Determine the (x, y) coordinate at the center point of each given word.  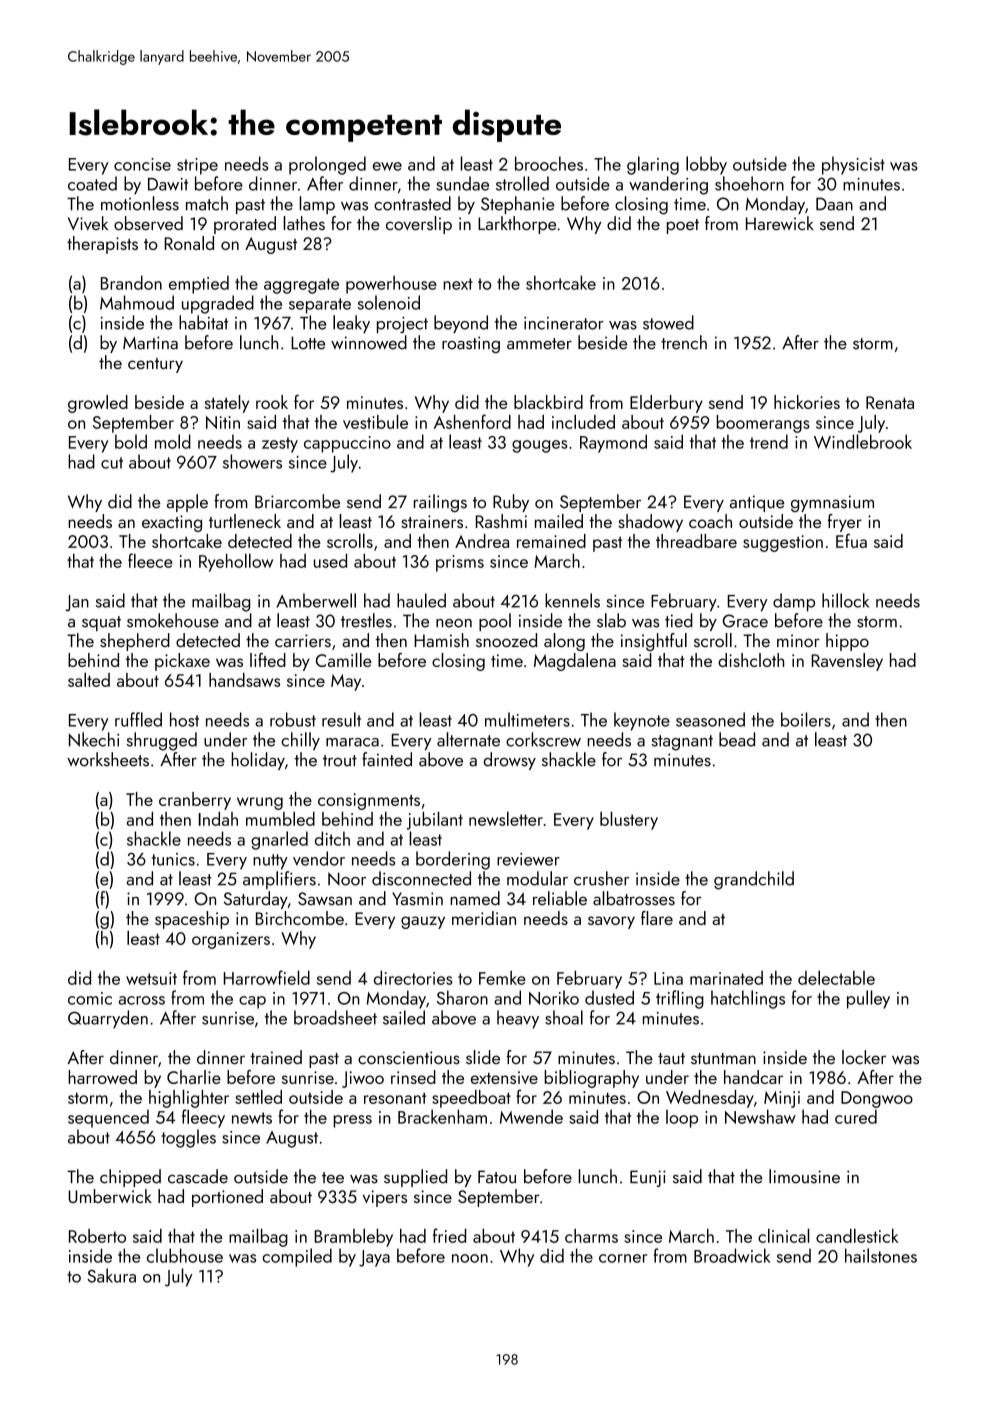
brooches (549, 163)
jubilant (435, 820)
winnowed (369, 342)
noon (470, 1258)
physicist (853, 165)
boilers (806, 719)
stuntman (723, 1058)
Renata (890, 402)
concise (142, 164)
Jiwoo (363, 1079)
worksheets (108, 759)
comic (90, 998)
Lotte (308, 343)
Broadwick (732, 1255)
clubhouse (185, 1255)
